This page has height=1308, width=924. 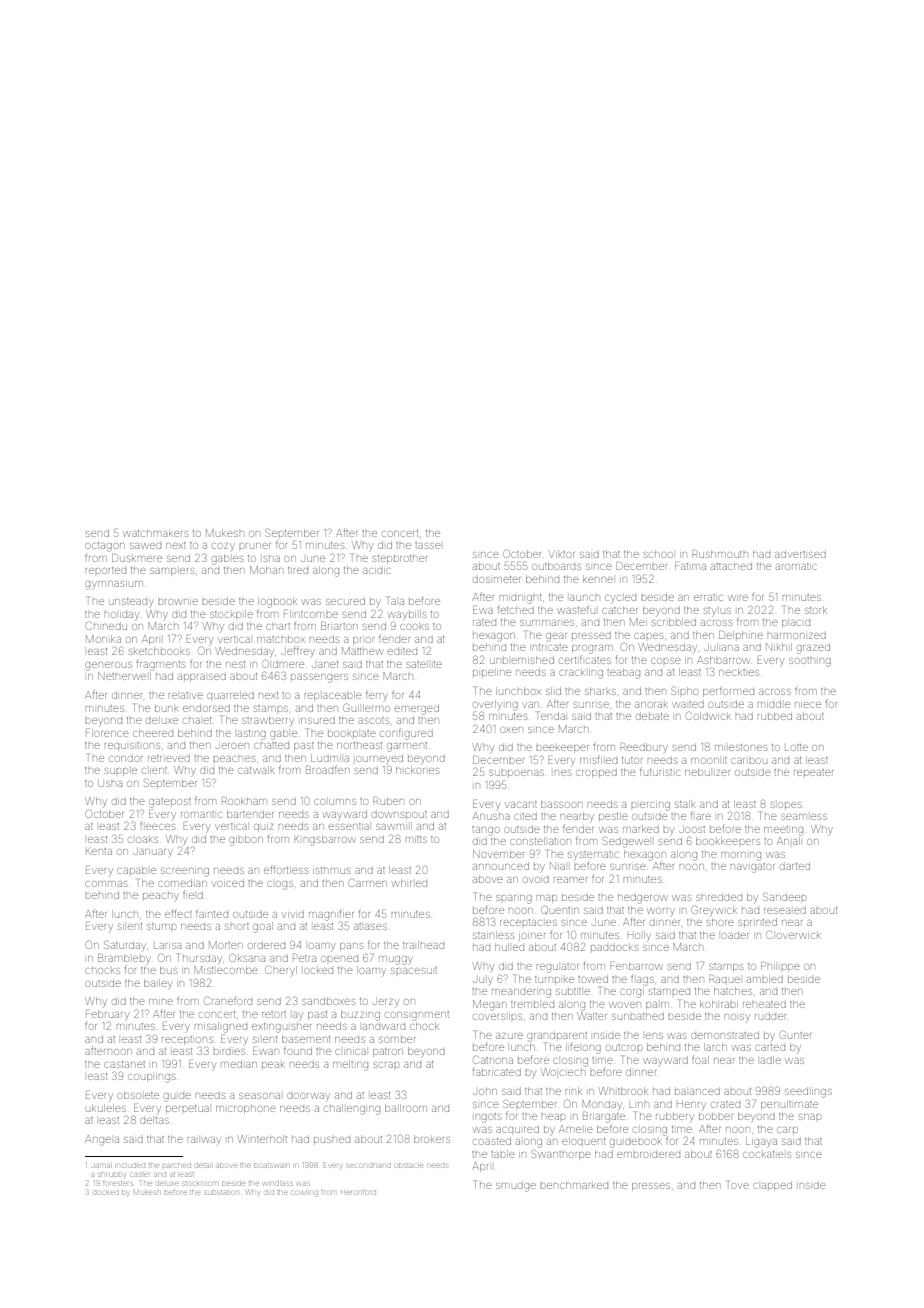 I want to click on oxen, so click(x=511, y=730).
